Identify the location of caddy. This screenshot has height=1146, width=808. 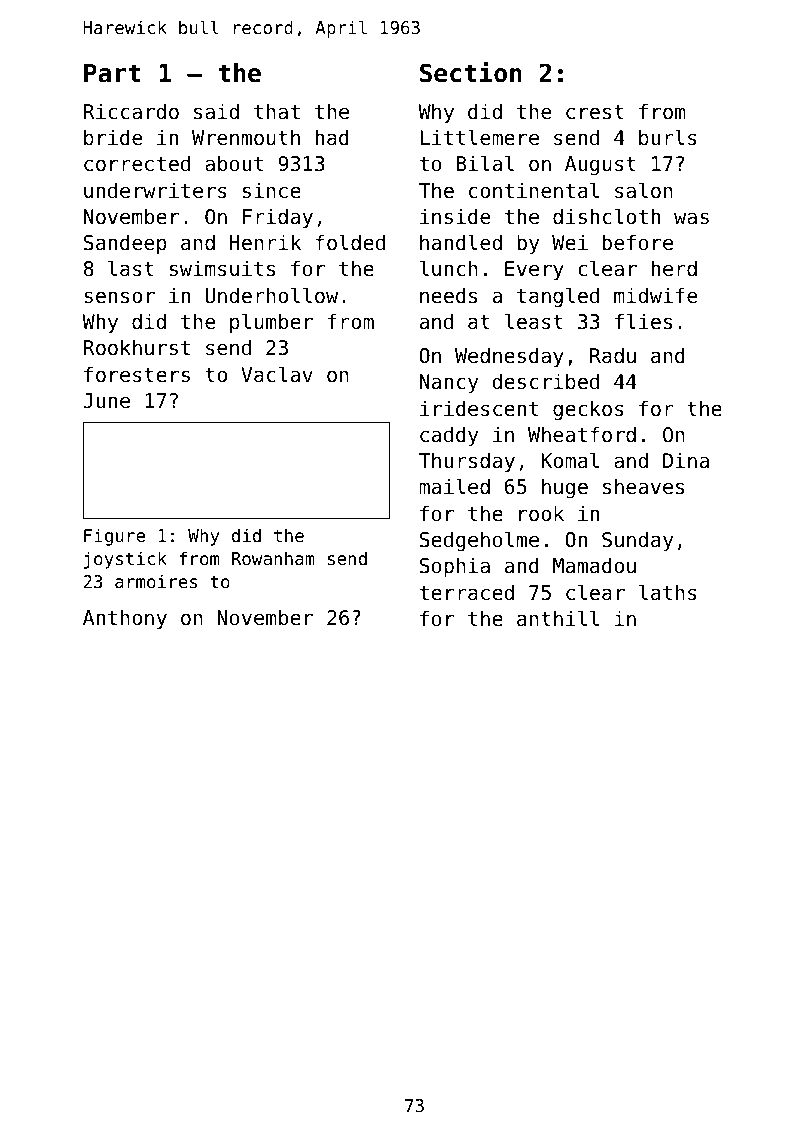
(449, 436).
